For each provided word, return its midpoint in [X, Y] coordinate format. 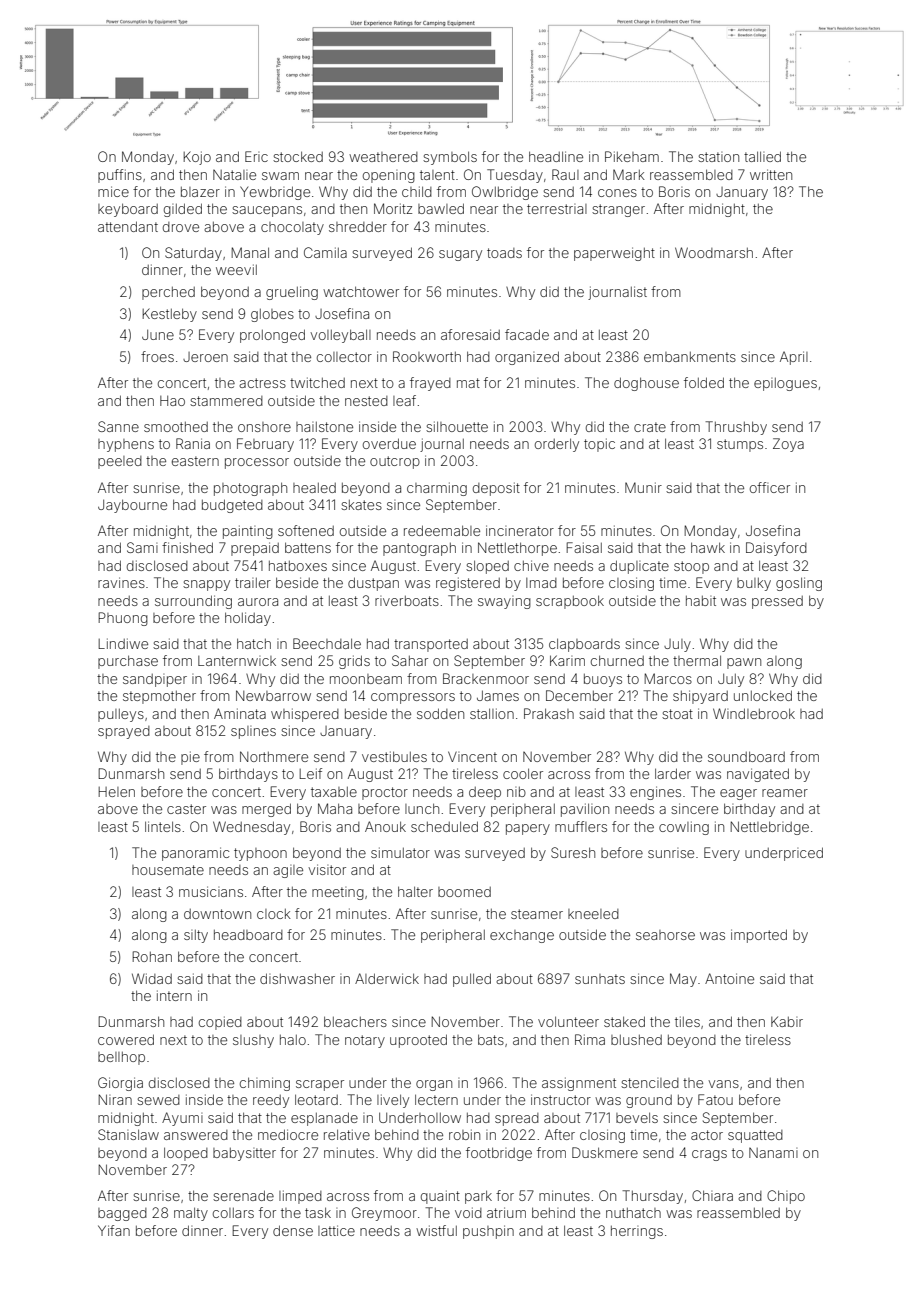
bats [491, 1039]
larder [673, 773]
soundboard [746, 756]
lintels [163, 826]
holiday [248, 619]
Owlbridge [505, 193]
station [718, 157]
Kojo [197, 158]
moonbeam [366, 679]
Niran [115, 1099]
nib [516, 792]
